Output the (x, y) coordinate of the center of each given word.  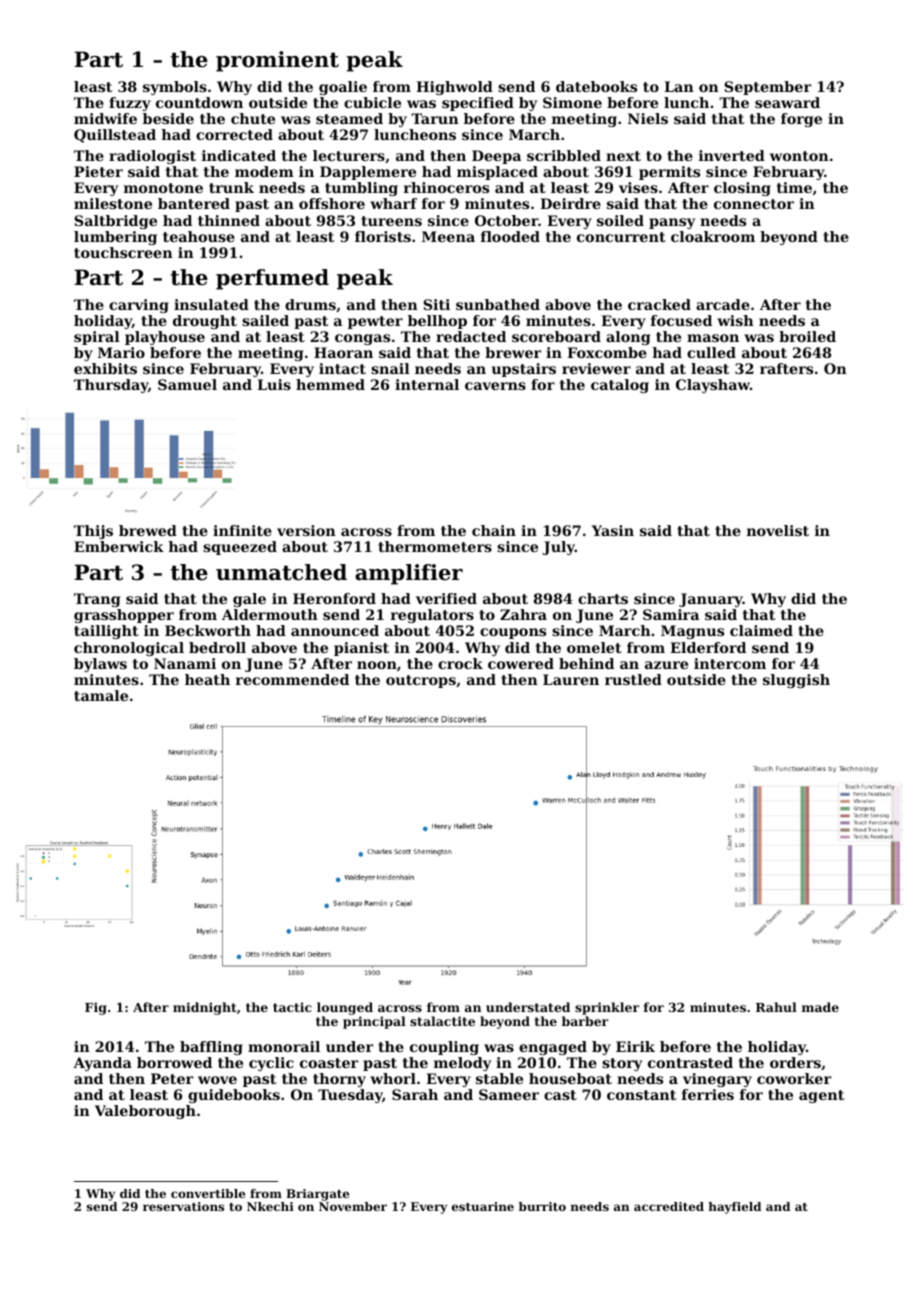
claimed (761, 630)
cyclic (271, 1064)
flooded (510, 236)
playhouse (165, 338)
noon (377, 665)
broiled (807, 336)
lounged (345, 1009)
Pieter (98, 171)
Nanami (185, 663)
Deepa (496, 157)
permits (669, 173)
